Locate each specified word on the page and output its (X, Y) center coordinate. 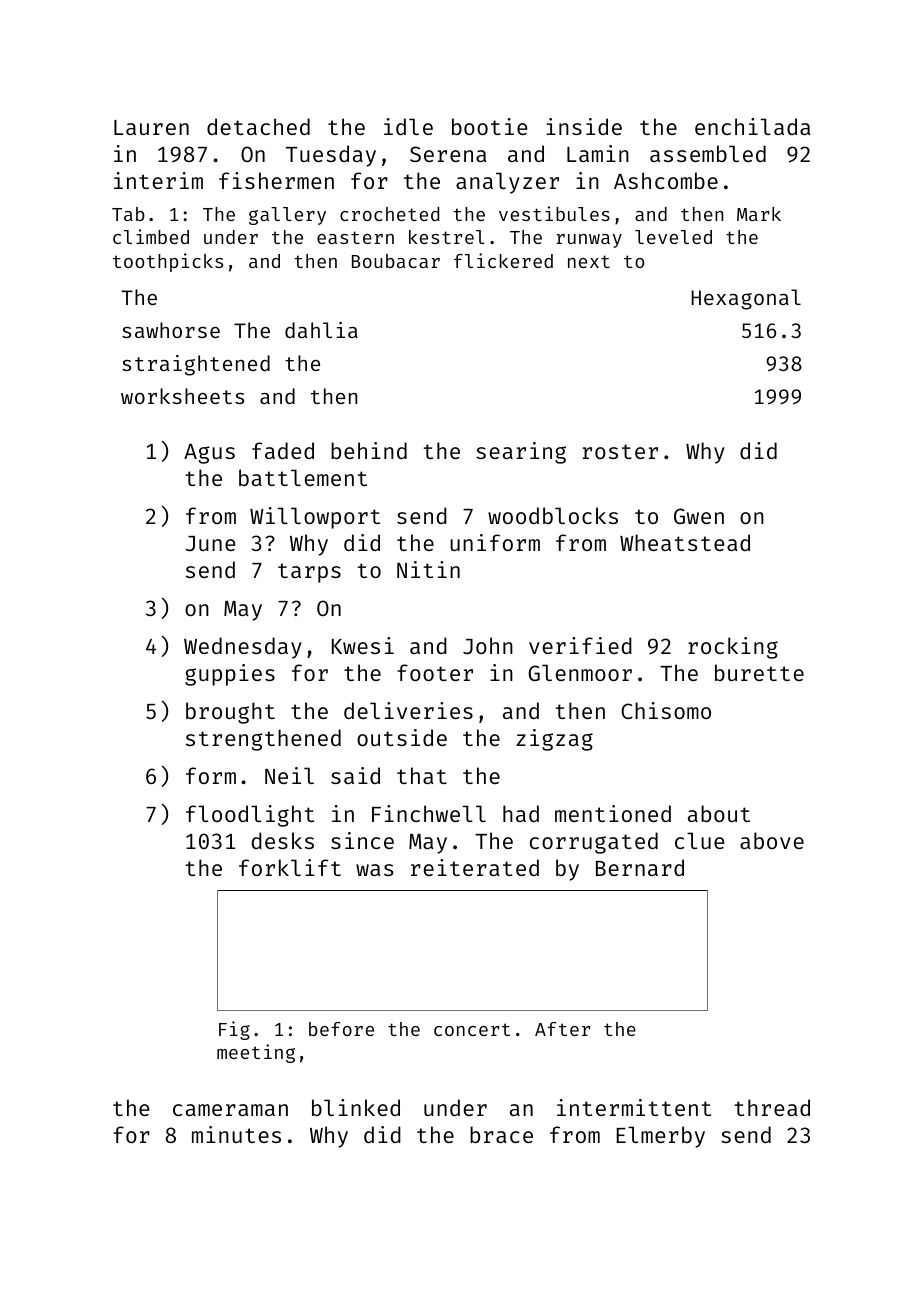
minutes (236, 1134)
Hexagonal (746, 299)
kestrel (447, 237)
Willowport (315, 518)
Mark (759, 214)
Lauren (151, 127)
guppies (230, 675)
